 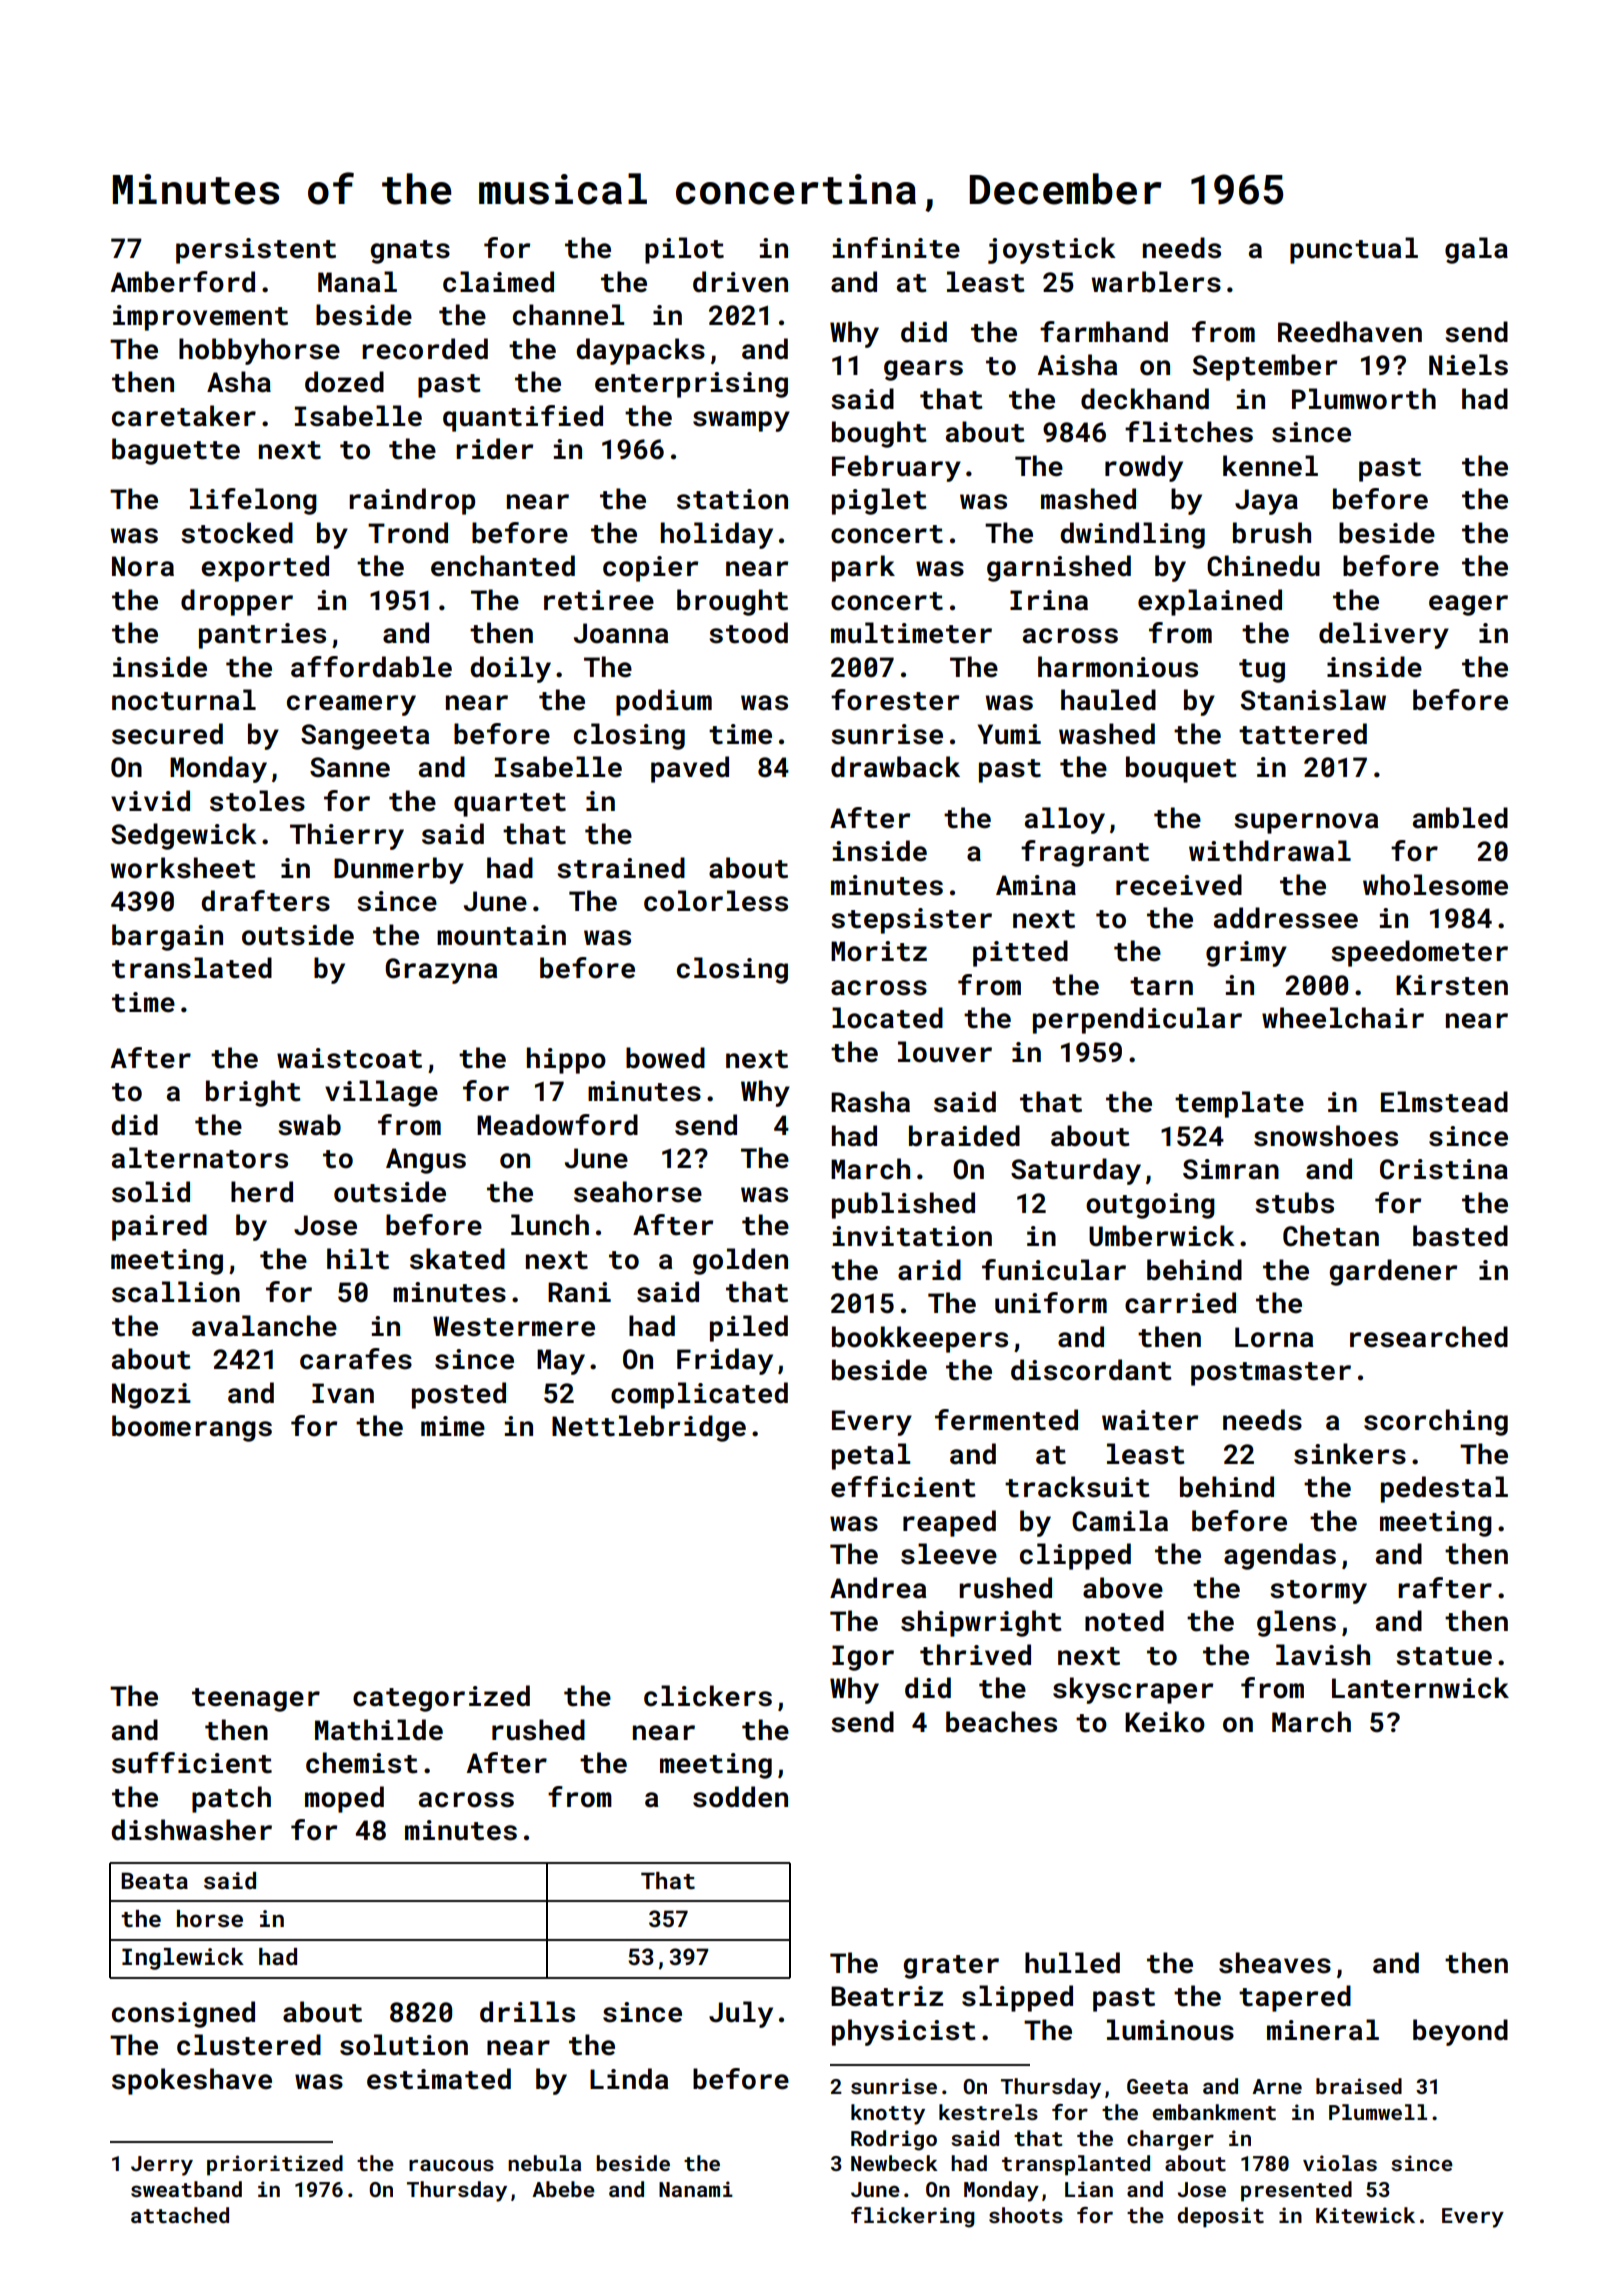 I want to click on attached, so click(x=180, y=2215).
